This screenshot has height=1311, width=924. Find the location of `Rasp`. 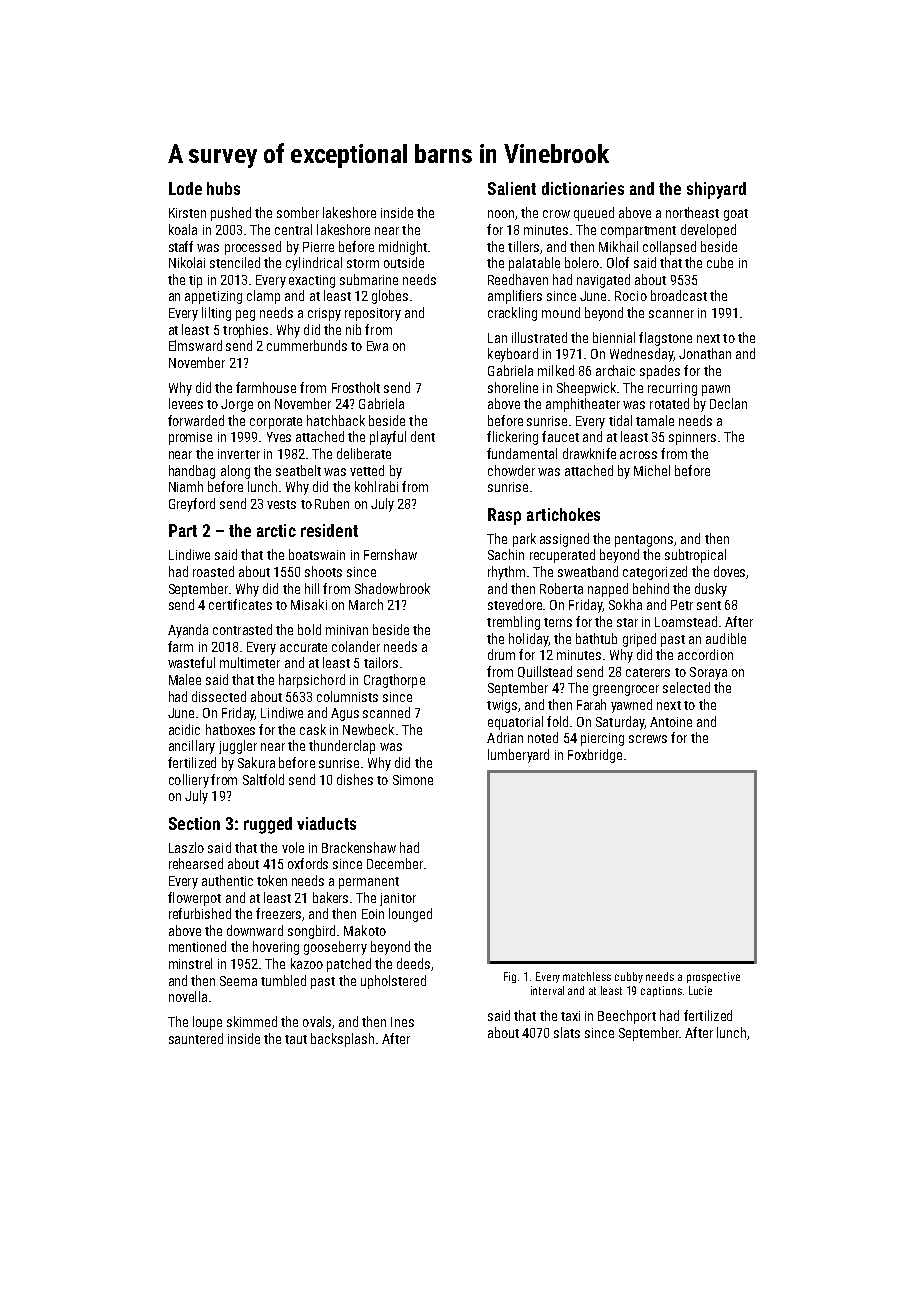

Rasp is located at coordinates (504, 516).
